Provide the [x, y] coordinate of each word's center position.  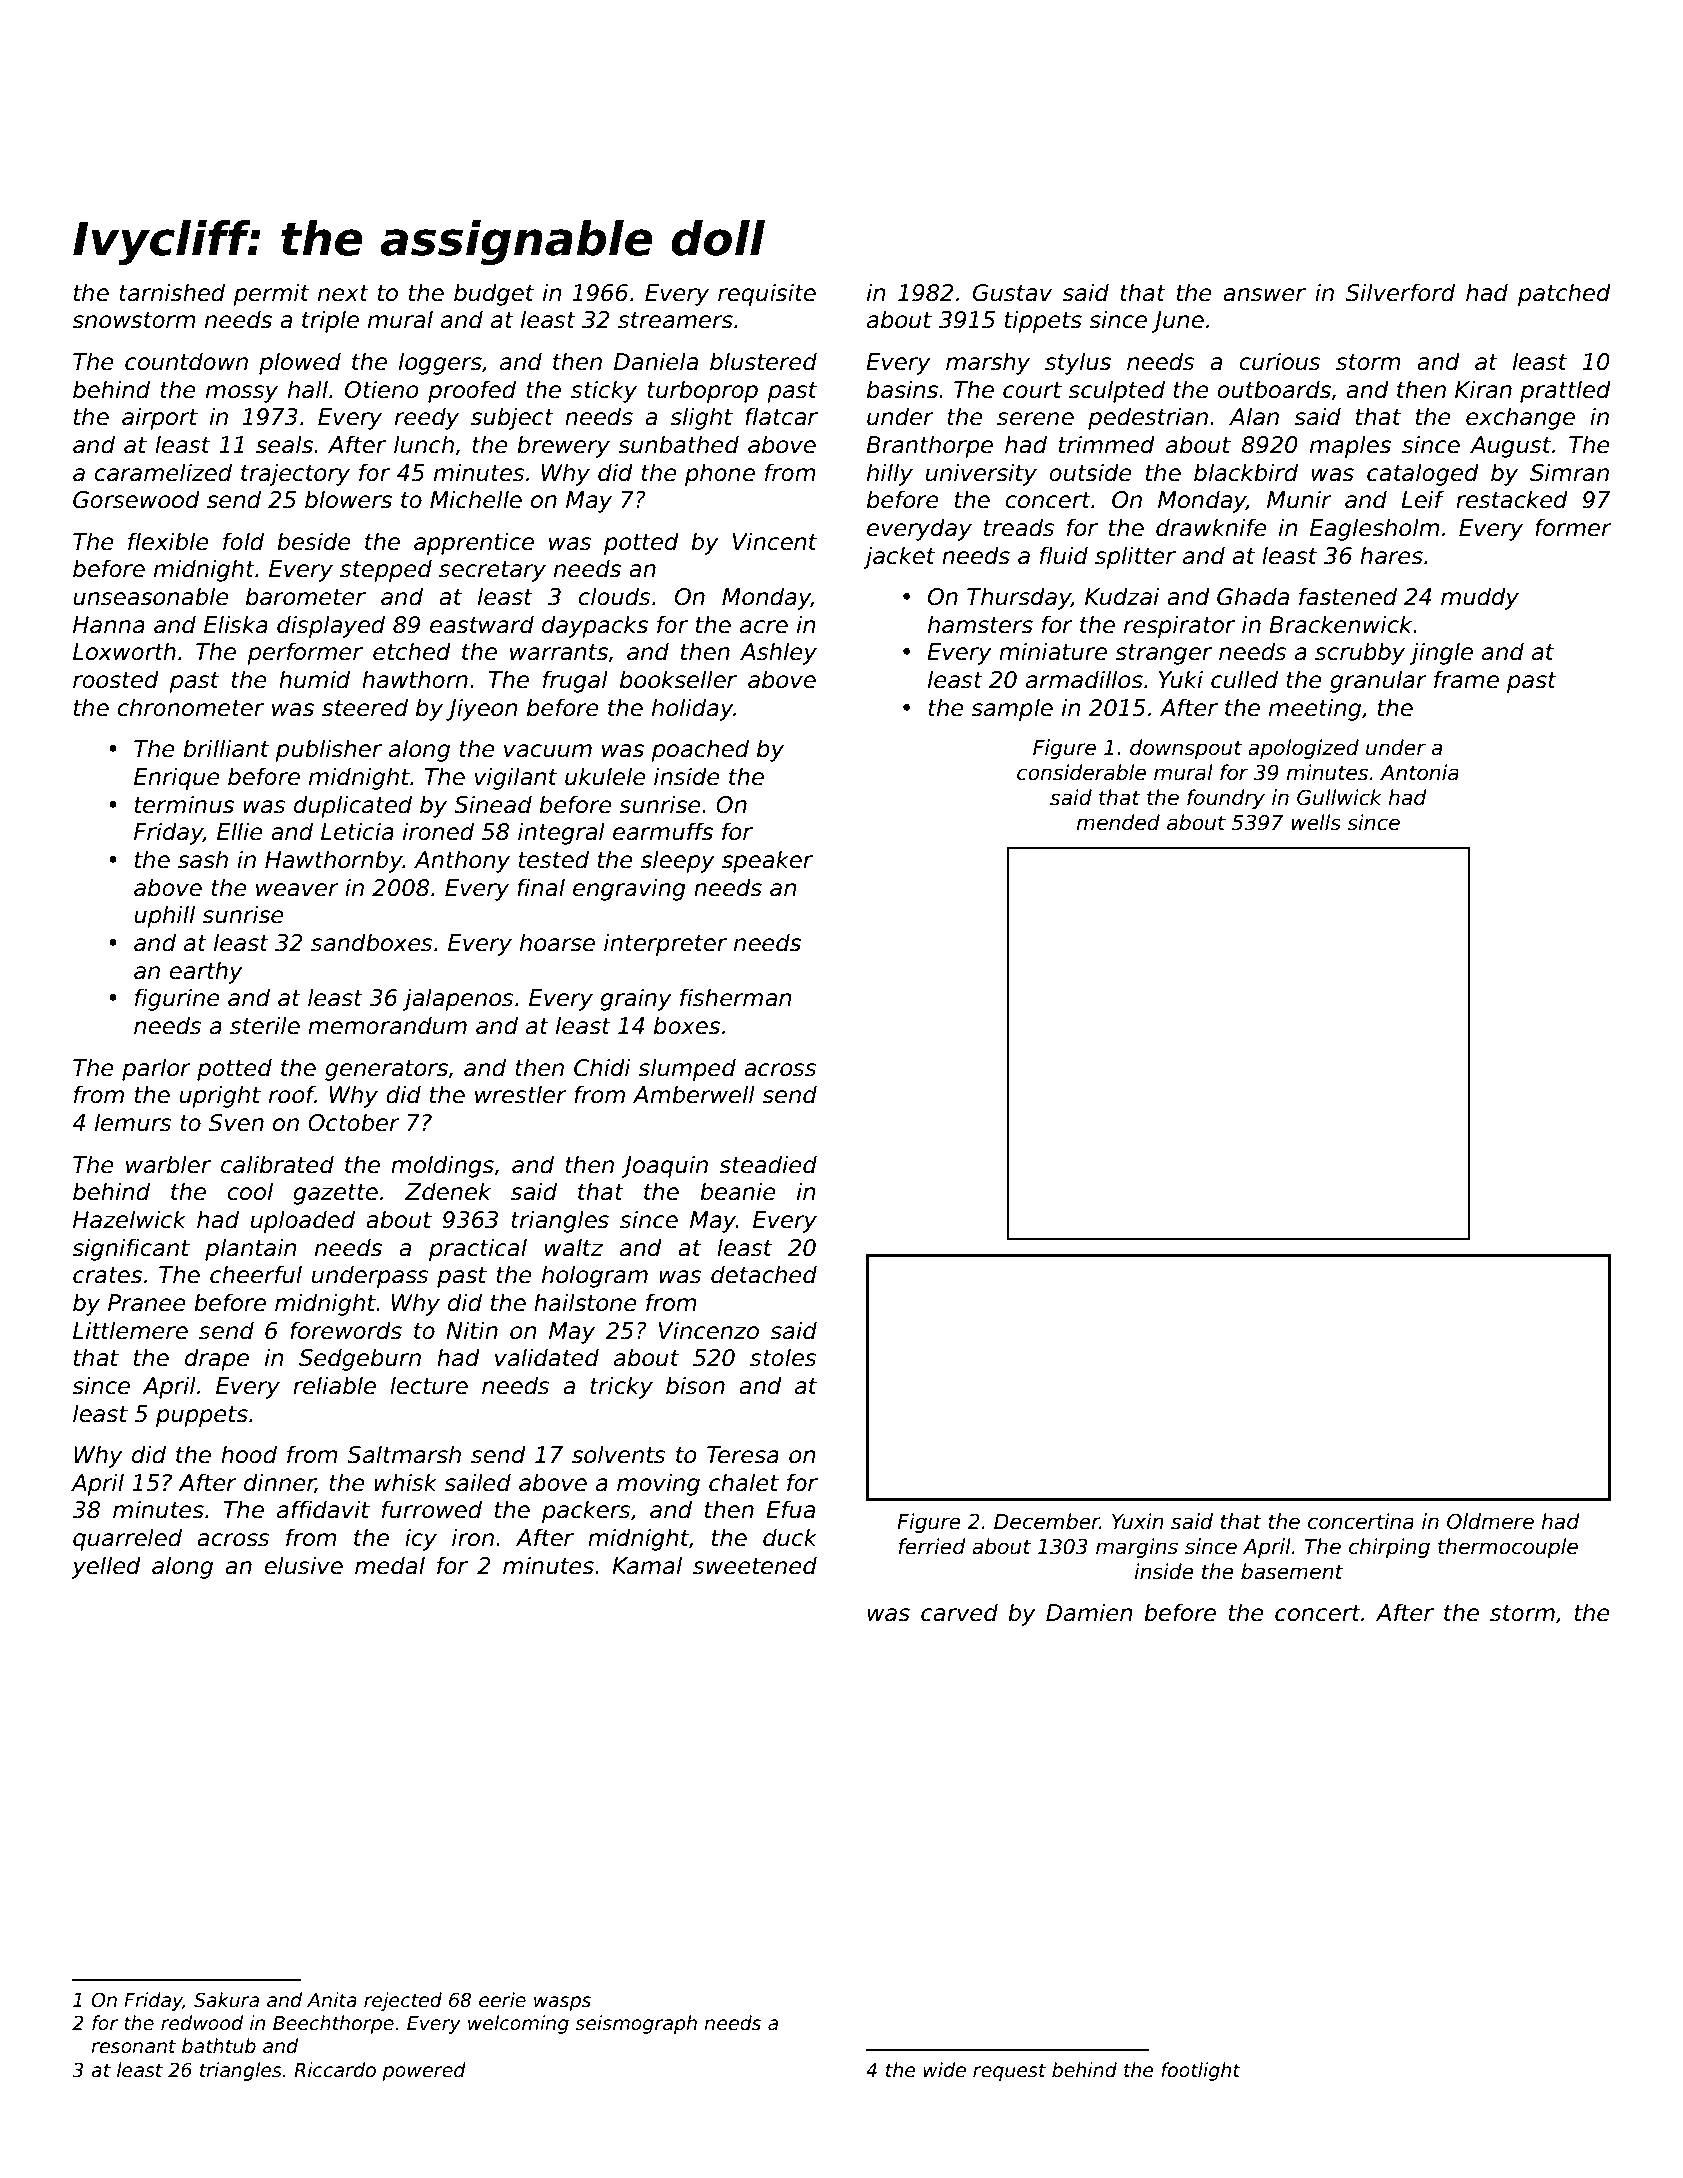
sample [1012, 709]
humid [314, 679]
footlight [1201, 2071]
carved [959, 1612]
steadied [768, 1164]
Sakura [226, 2000]
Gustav [1012, 293]
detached [764, 1274]
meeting [1315, 709]
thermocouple [1508, 1548]
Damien [1089, 1612]
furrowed [432, 1509]
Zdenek [448, 1191]
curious [1280, 361]
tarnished [172, 292]
